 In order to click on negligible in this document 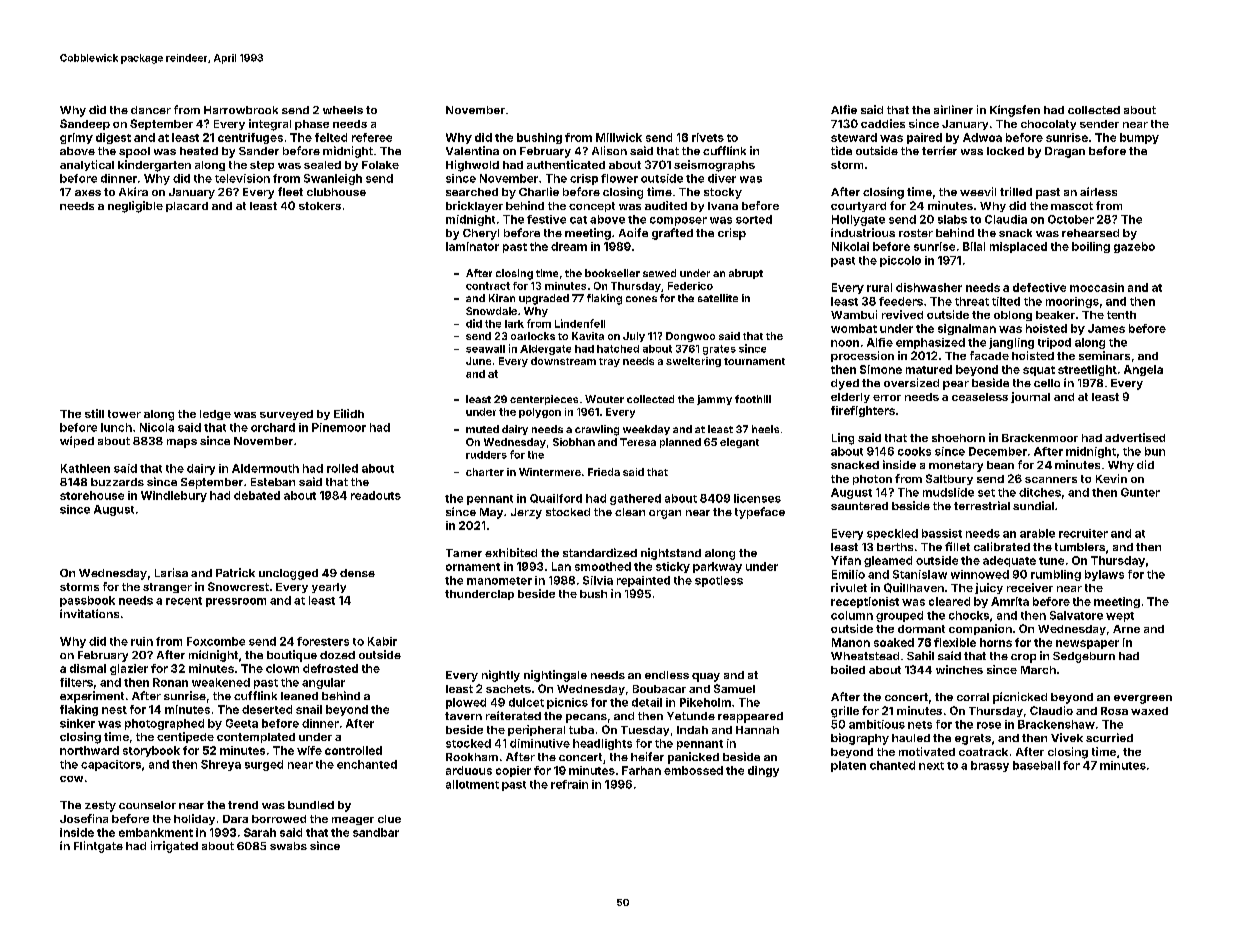, I will do `click(135, 207)`.
